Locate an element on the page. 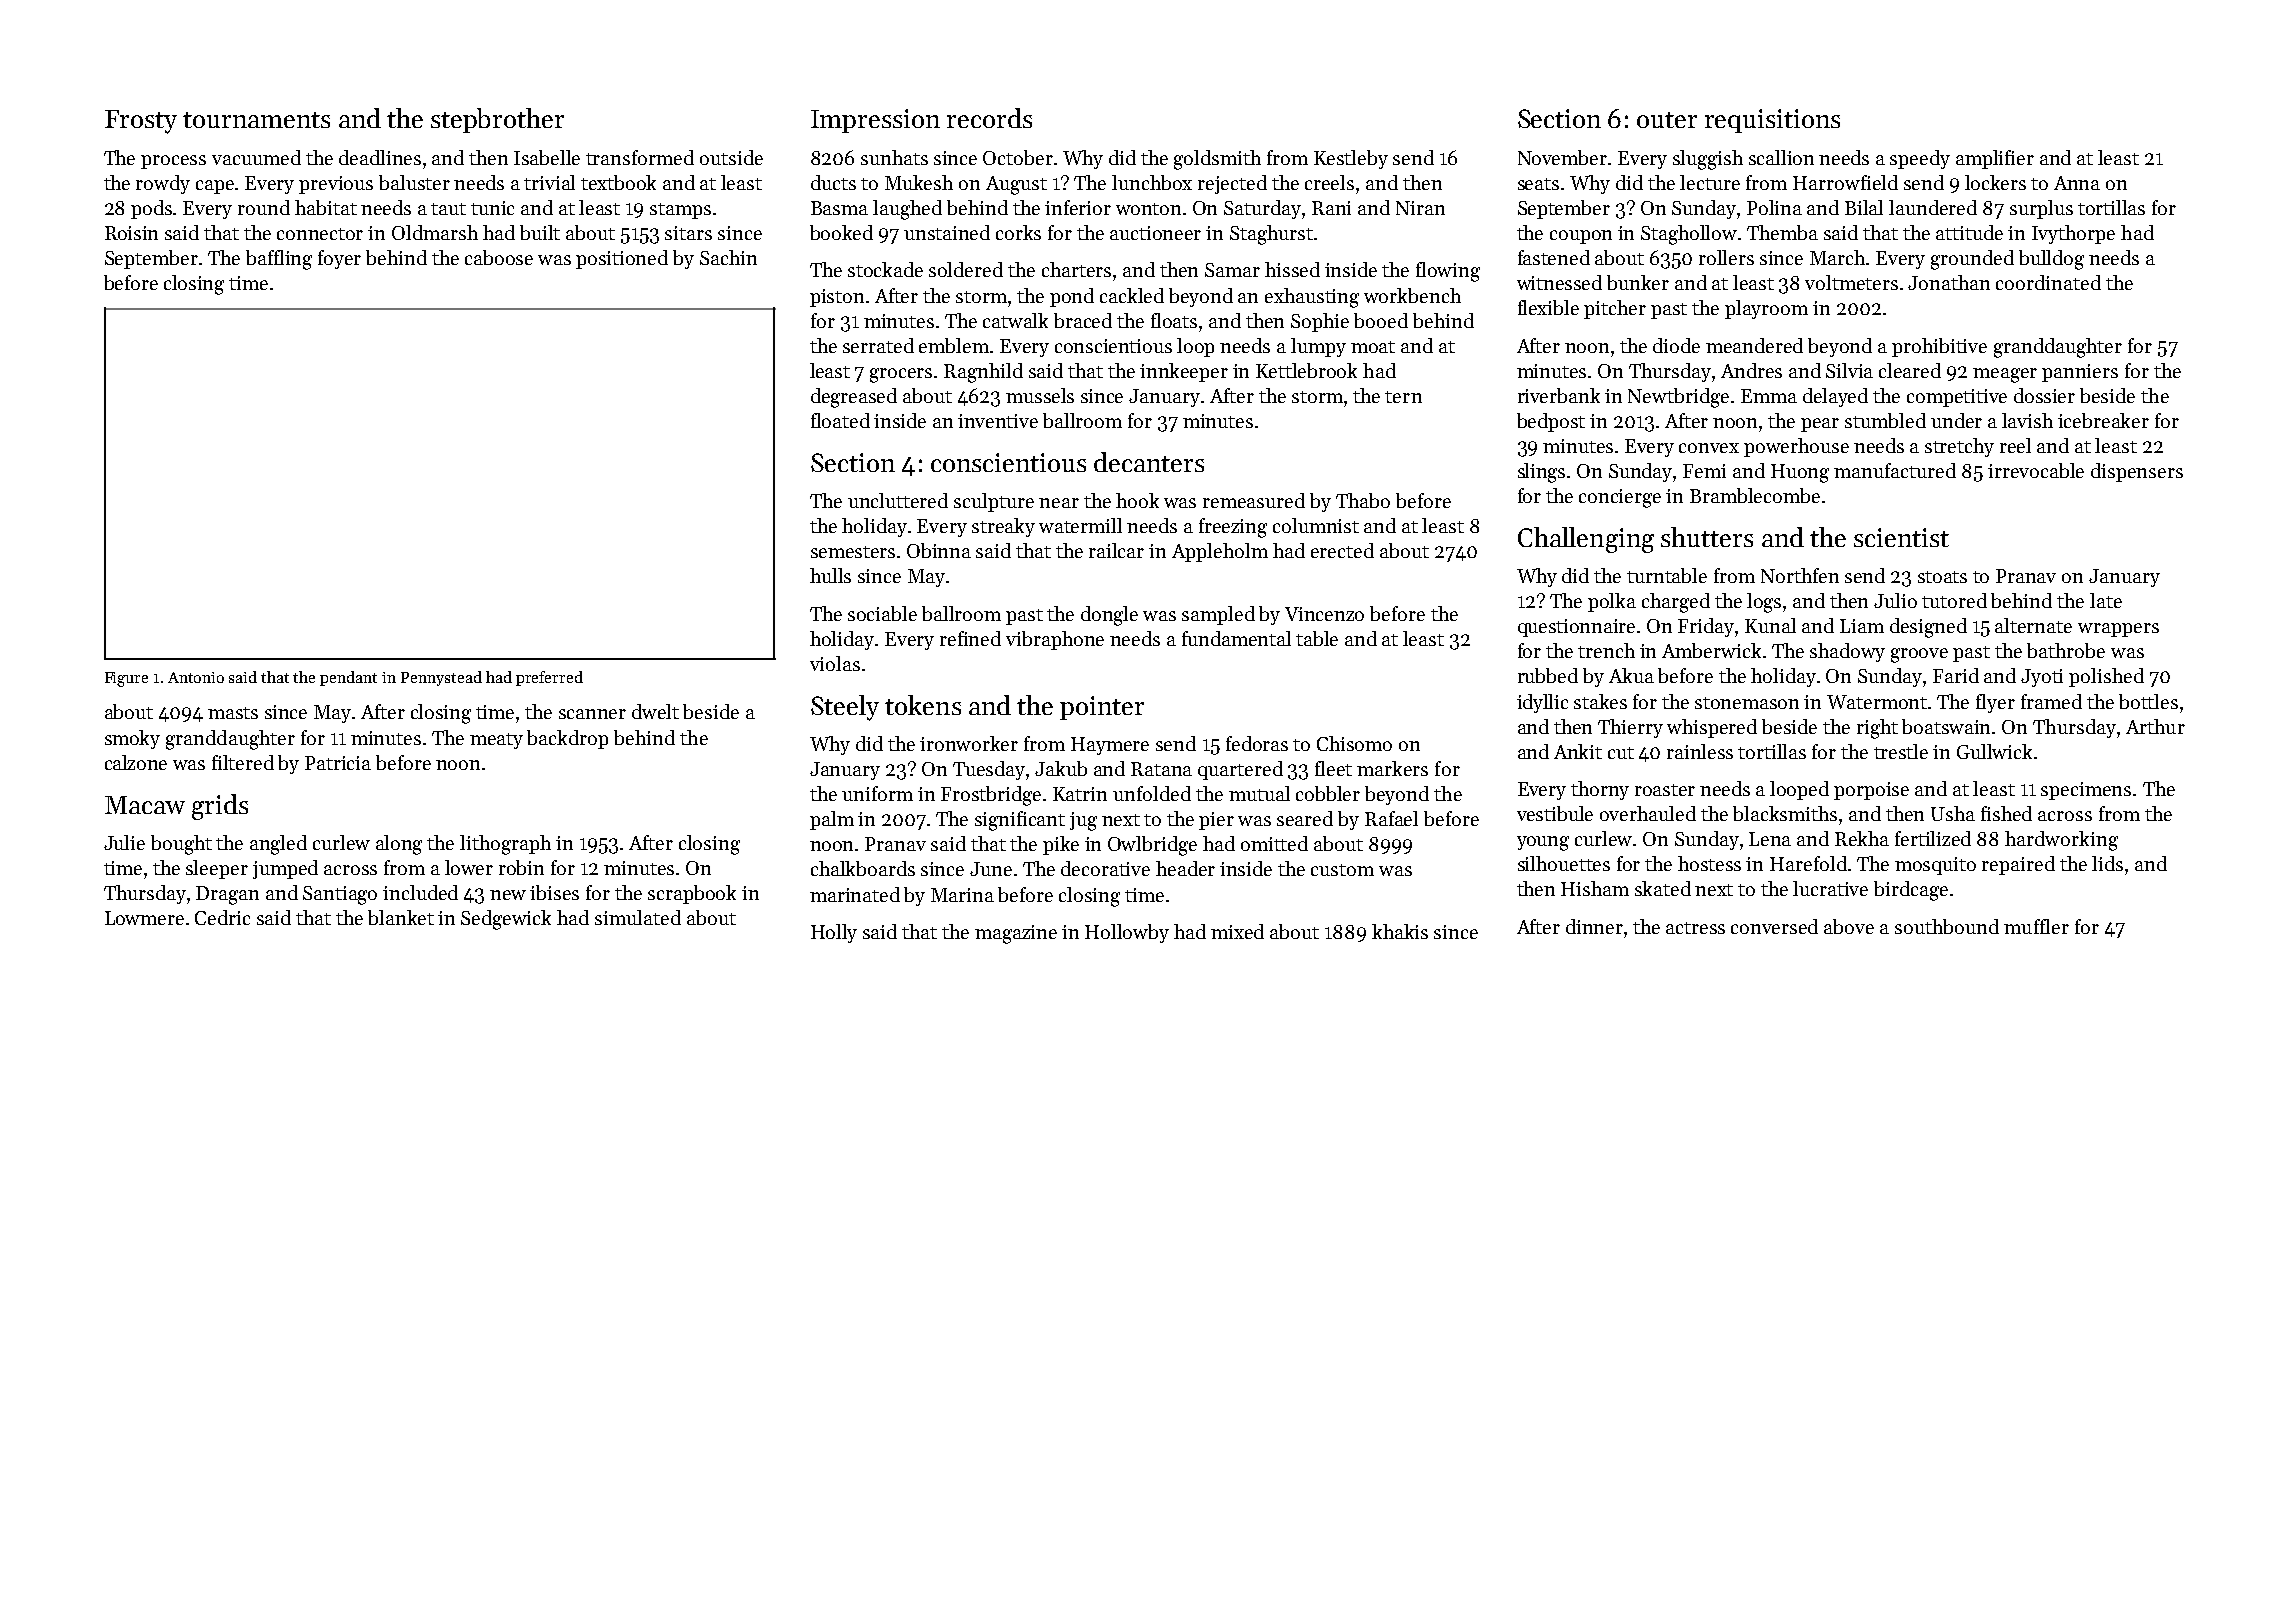 This image has width=2292, height=1620. stonemason is located at coordinates (1747, 703).
